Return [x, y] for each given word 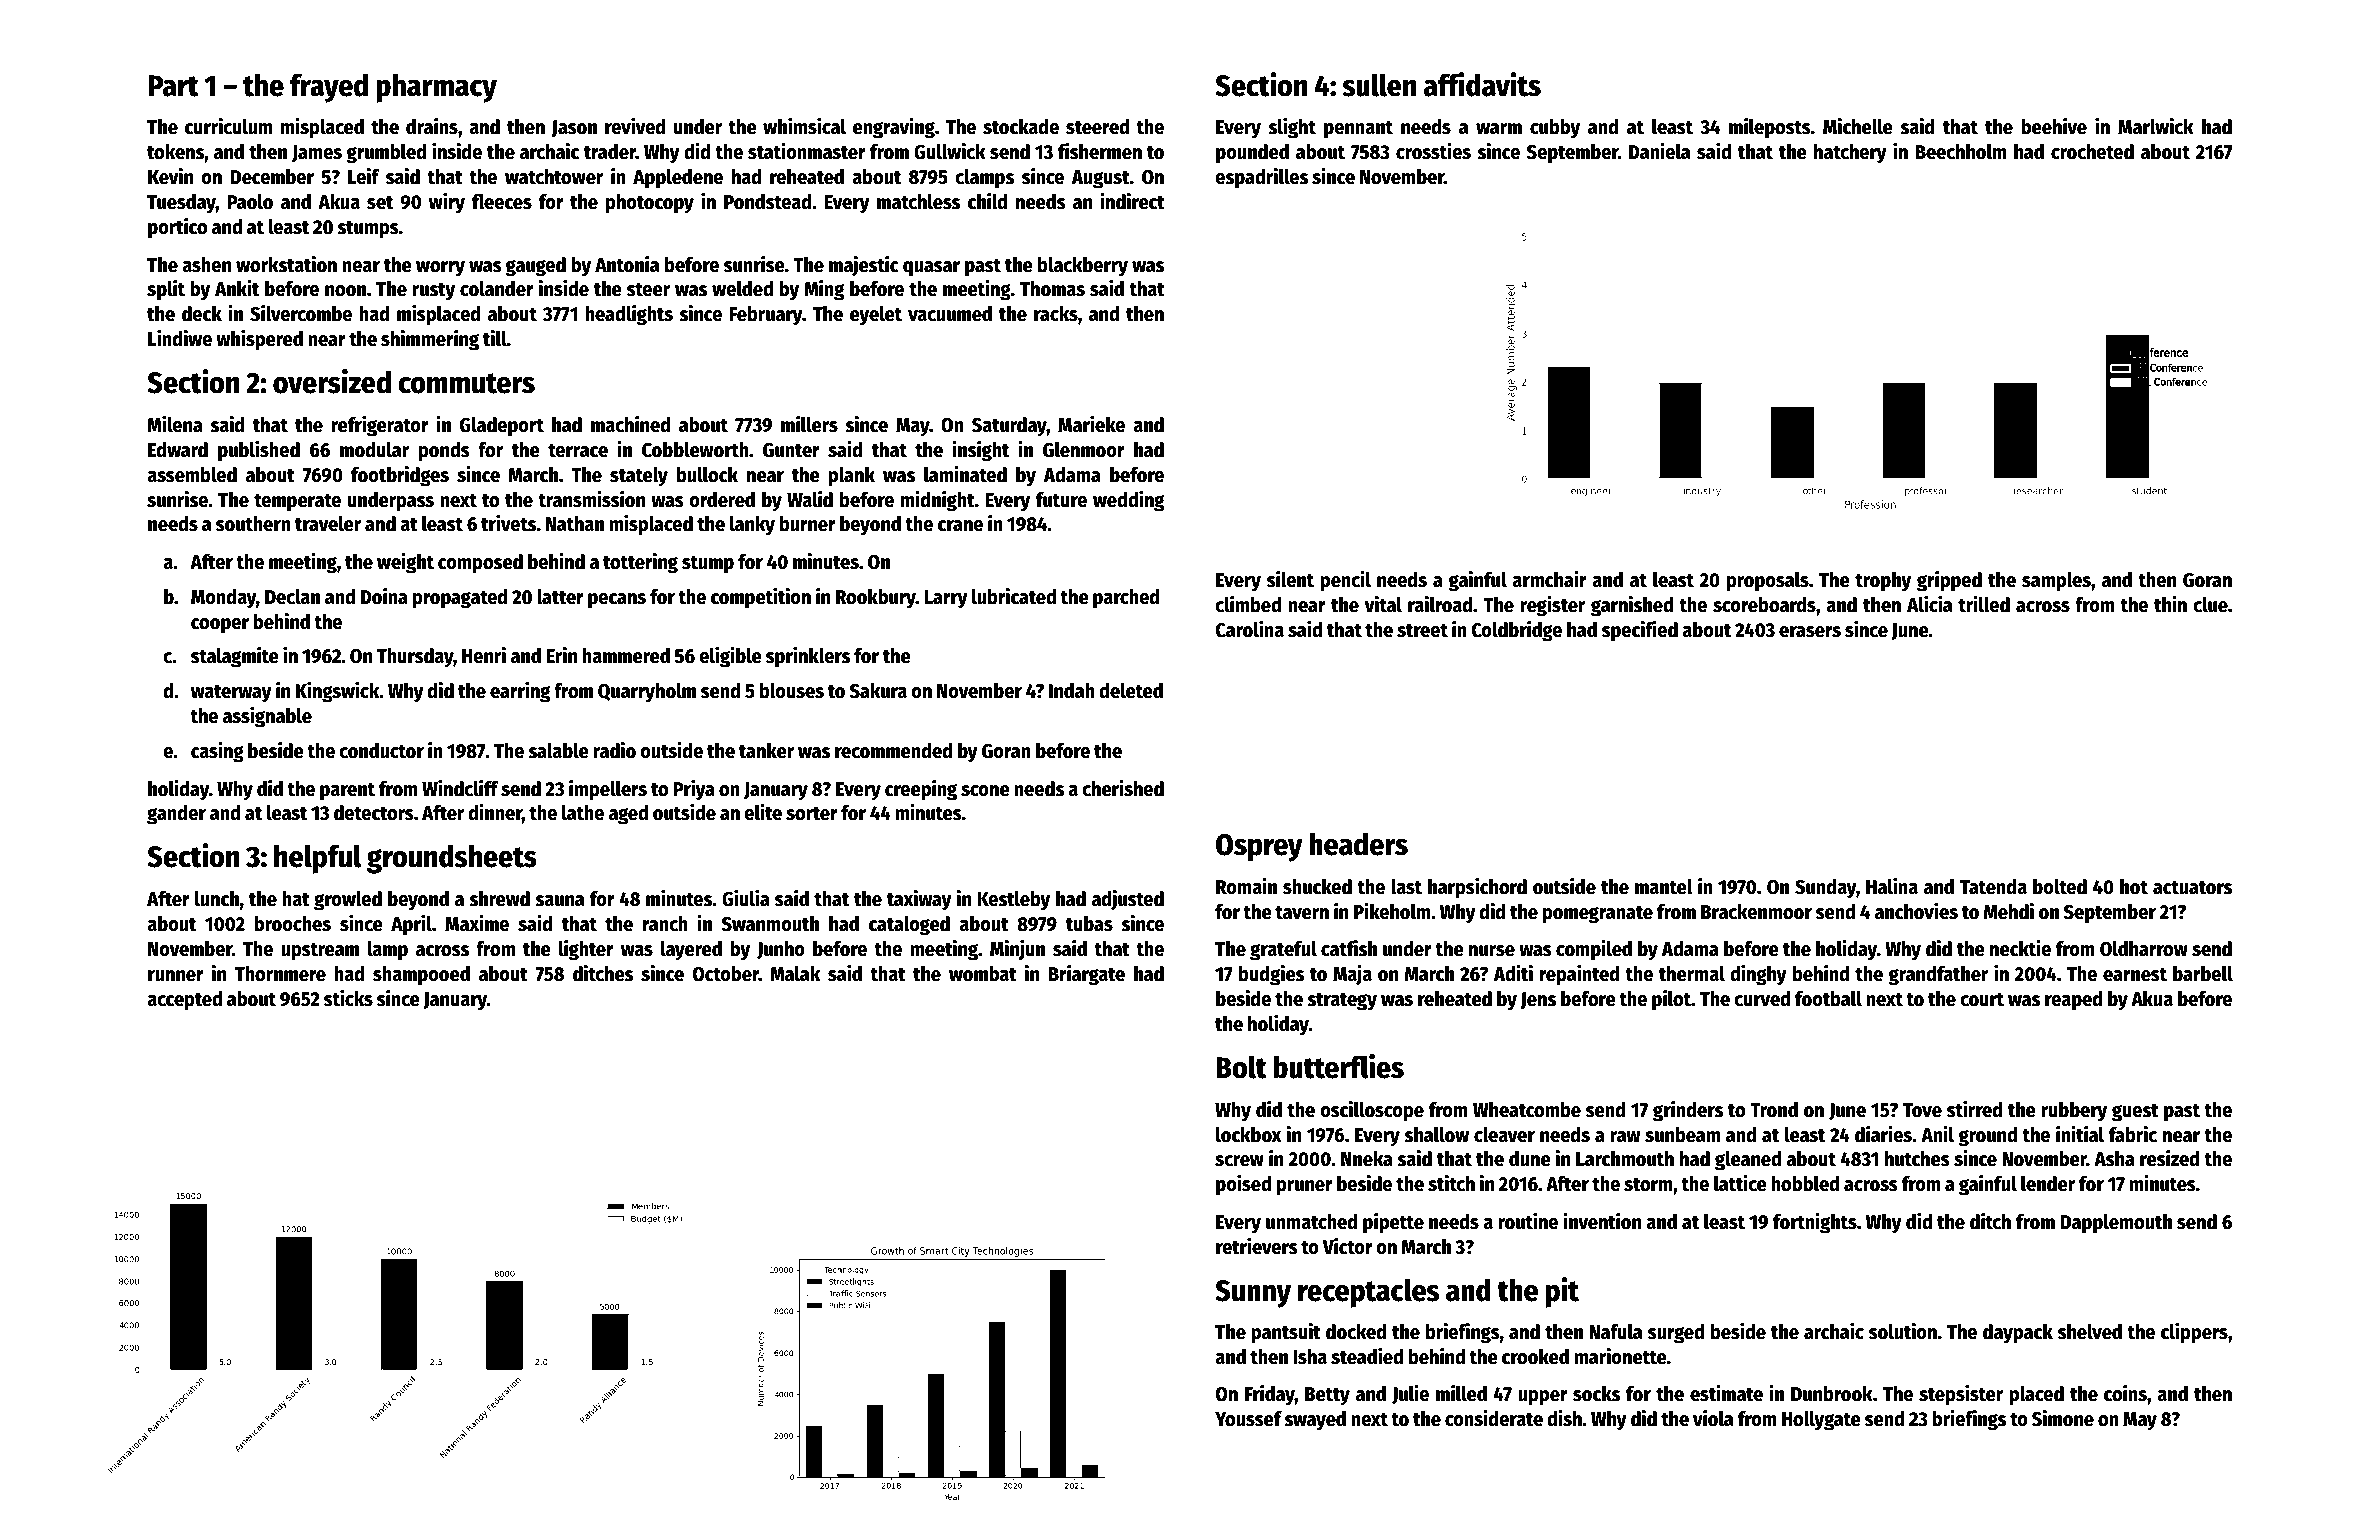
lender [2048, 1184]
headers [1358, 844]
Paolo [250, 202]
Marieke [1091, 424]
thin [2170, 604]
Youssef [1248, 1419]
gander [176, 815]
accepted [184, 1001]
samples [2056, 582]
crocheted [2092, 152]
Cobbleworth [695, 450]
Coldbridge [1517, 631]
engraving [894, 128]
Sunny [1253, 1294]
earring [520, 692]
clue [2210, 605]
